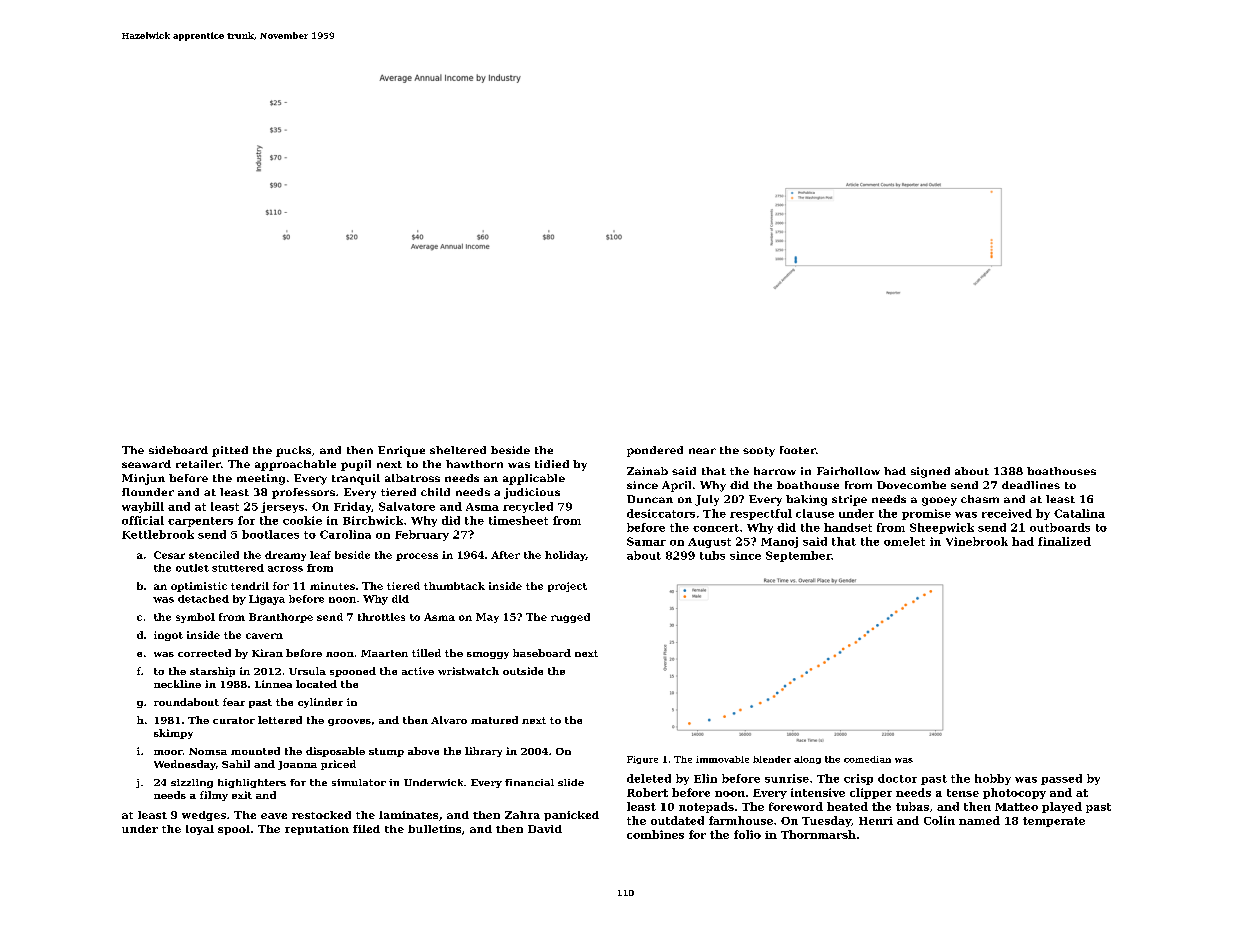 This page has height=952, width=1233. What do you see at coordinates (542, 653) in the page?
I see `baseboard` at bounding box center [542, 653].
